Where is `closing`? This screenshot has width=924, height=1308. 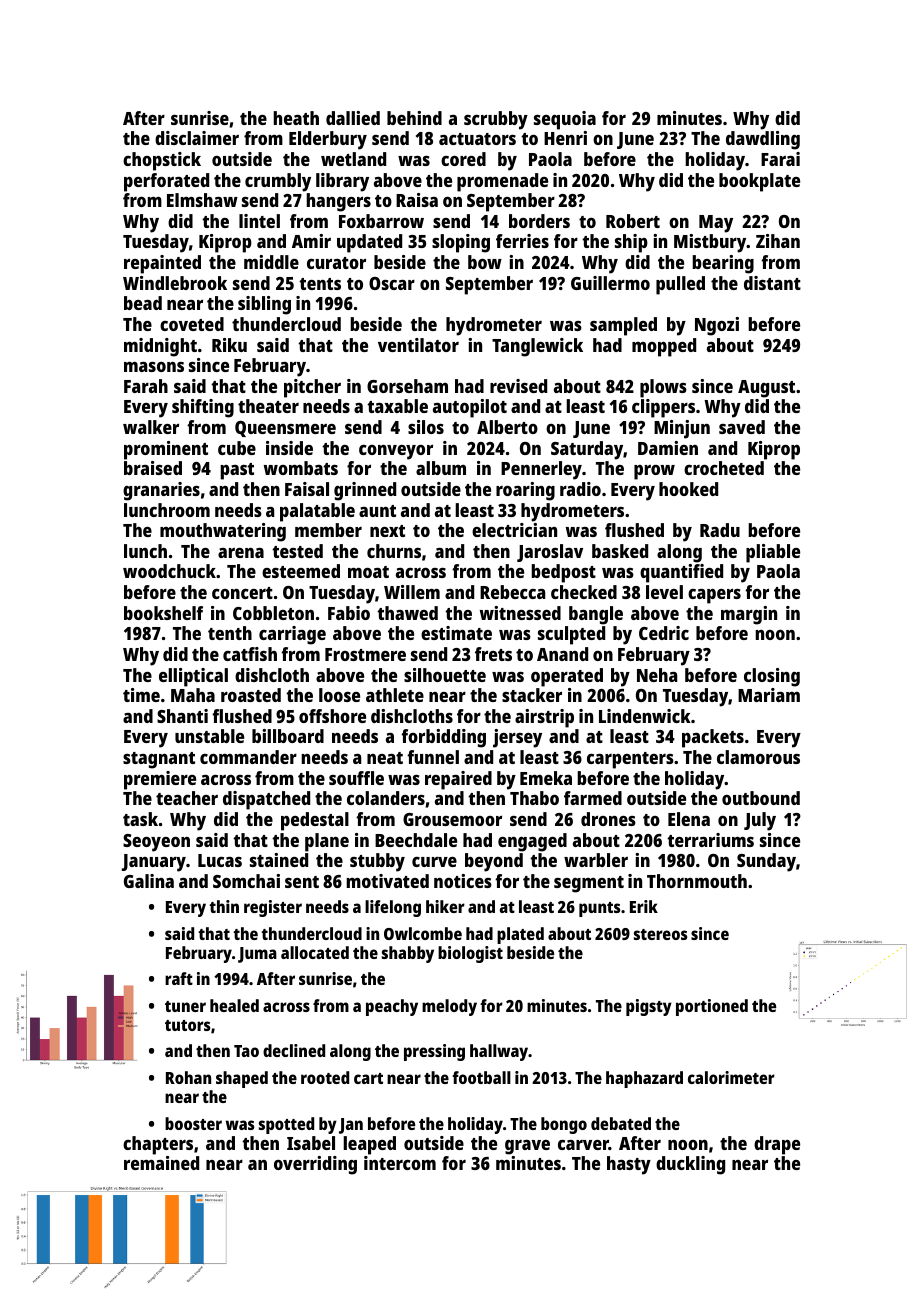
closing is located at coordinates (772, 677).
